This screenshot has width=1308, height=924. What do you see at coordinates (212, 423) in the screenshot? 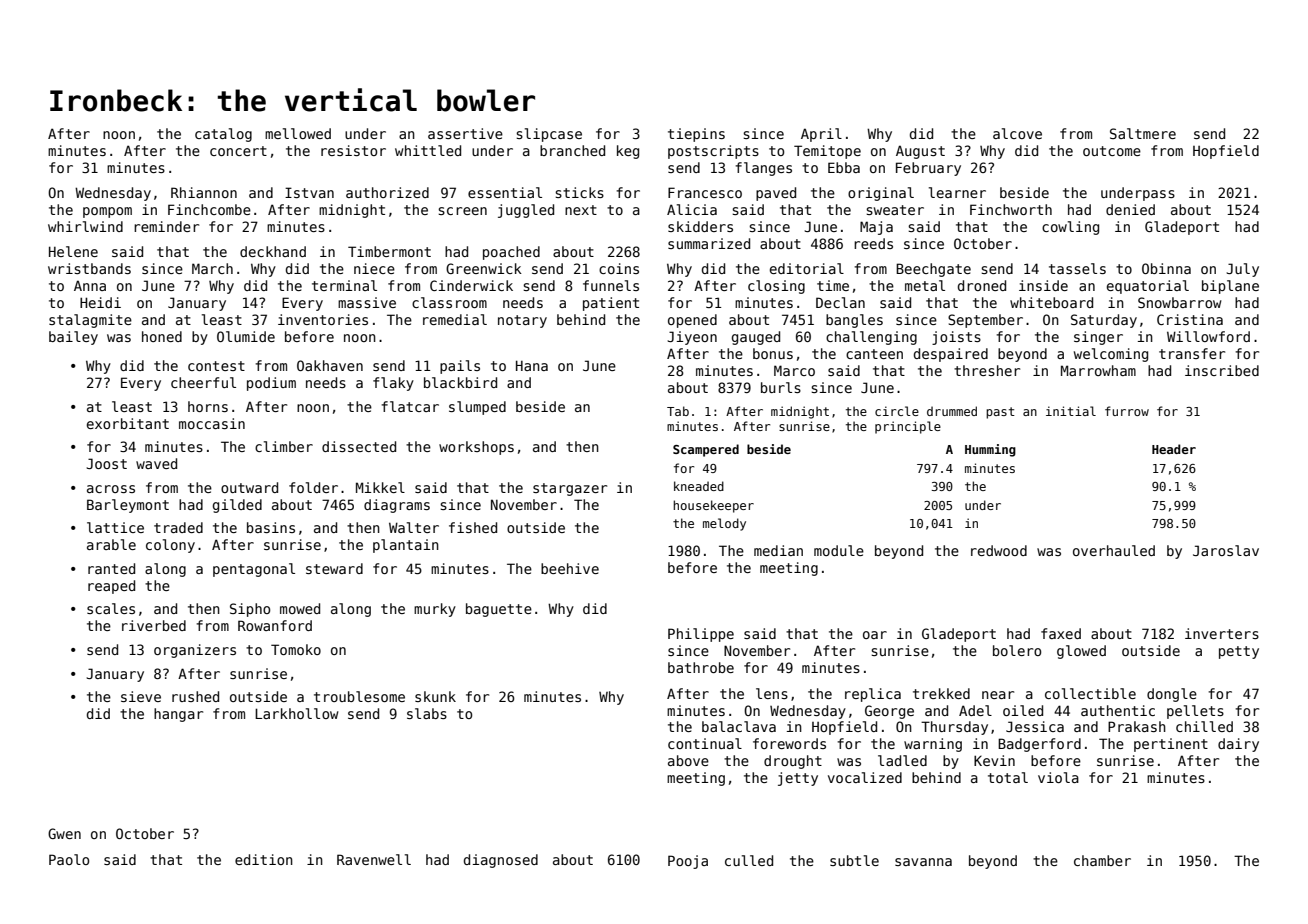
I see `moccasin` at bounding box center [212, 423].
